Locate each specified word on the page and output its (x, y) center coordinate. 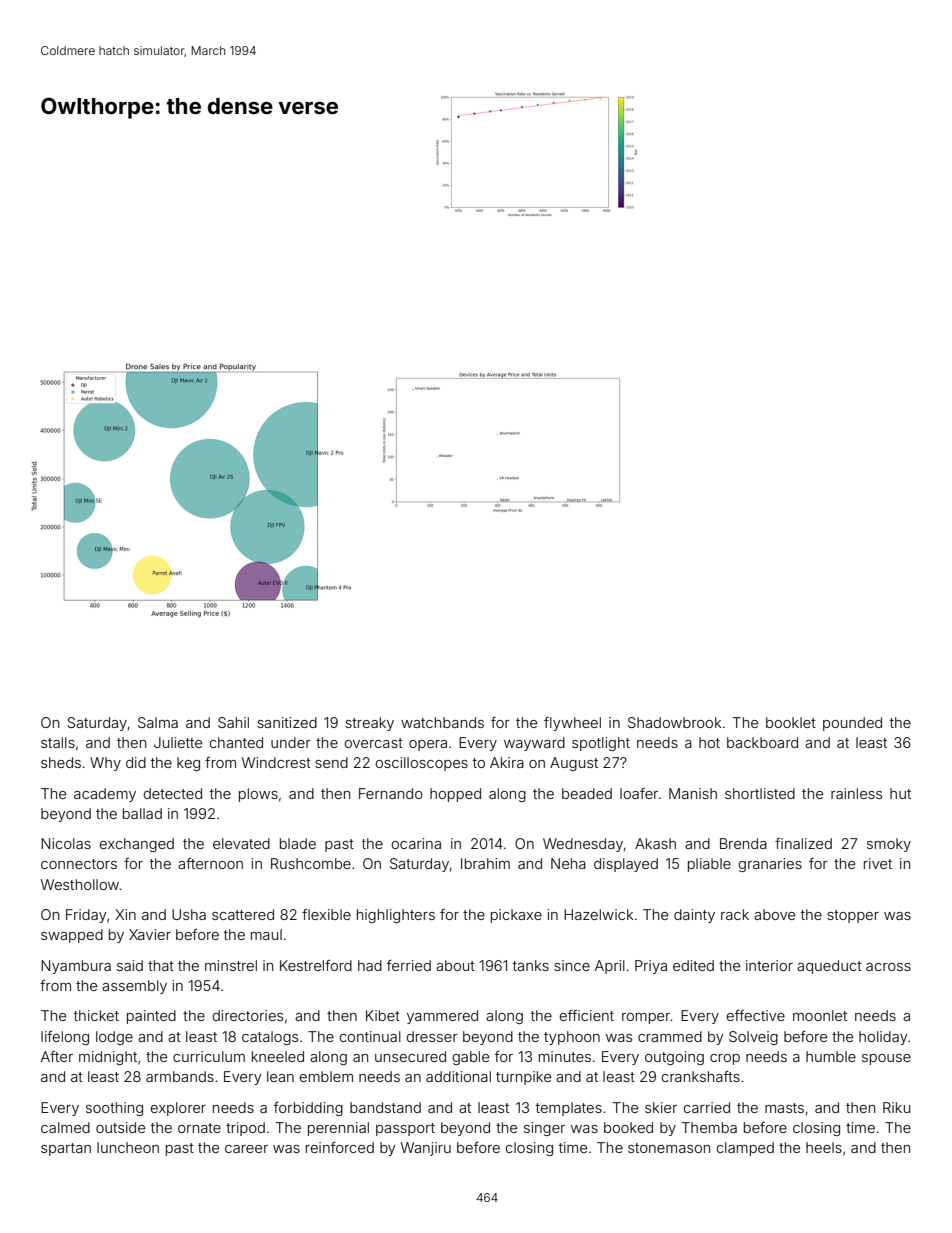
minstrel (231, 965)
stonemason (669, 1148)
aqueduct (829, 967)
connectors (79, 864)
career (246, 1149)
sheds (61, 762)
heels (824, 1147)
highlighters (396, 916)
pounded (852, 724)
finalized (803, 843)
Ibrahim (485, 863)
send (331, 762)
